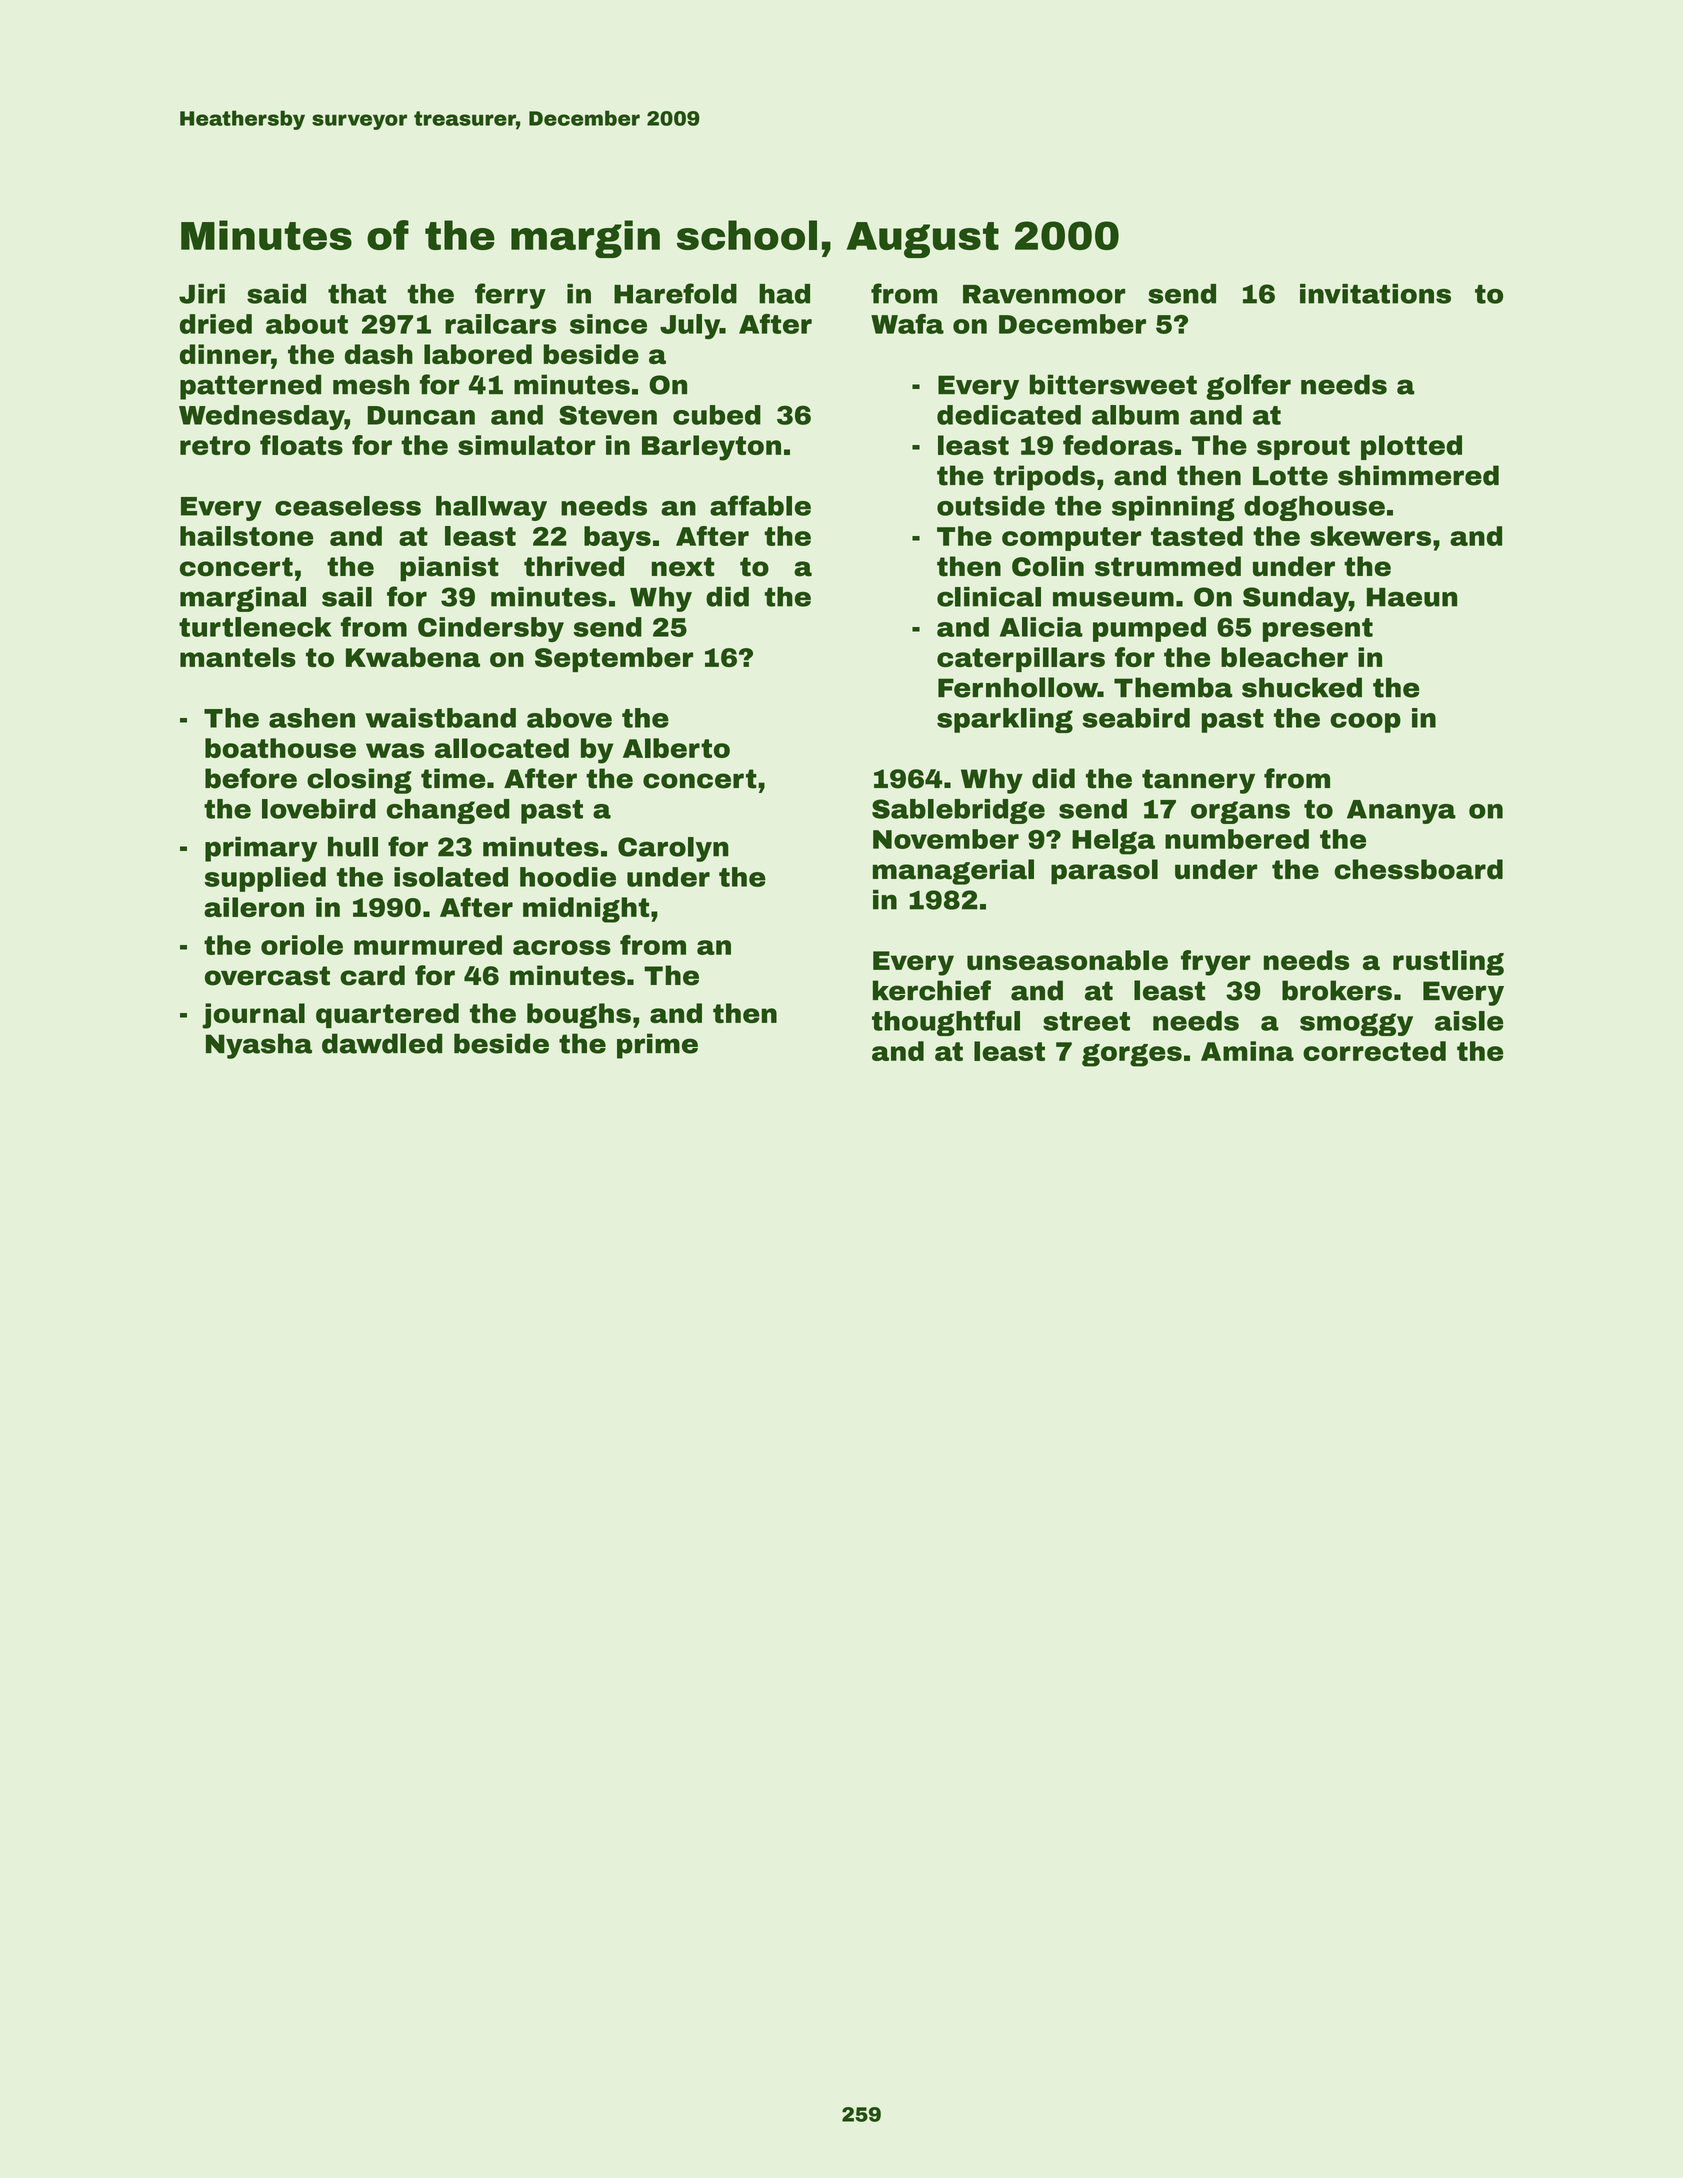 The height and width of the screenshot is (2178, 1683). Describe the element at coordinates (1149, 629) in the screenshot. I see `pumped` at that location.
